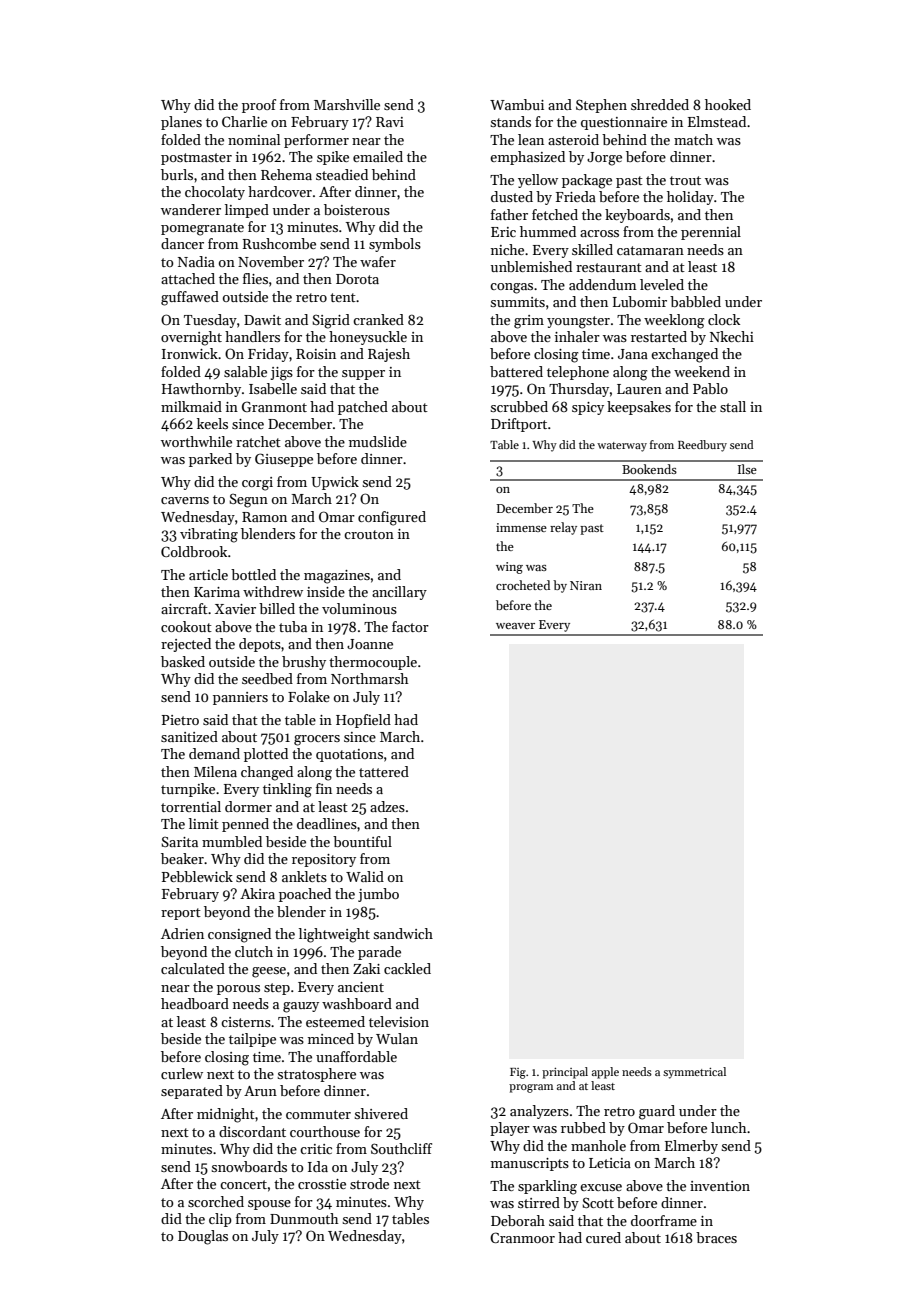 The width and height of the document is (924, 1311). What do you see at coordinates (517, 104) in the document?
I see `Wambui` at bounding box center [517, 104].
